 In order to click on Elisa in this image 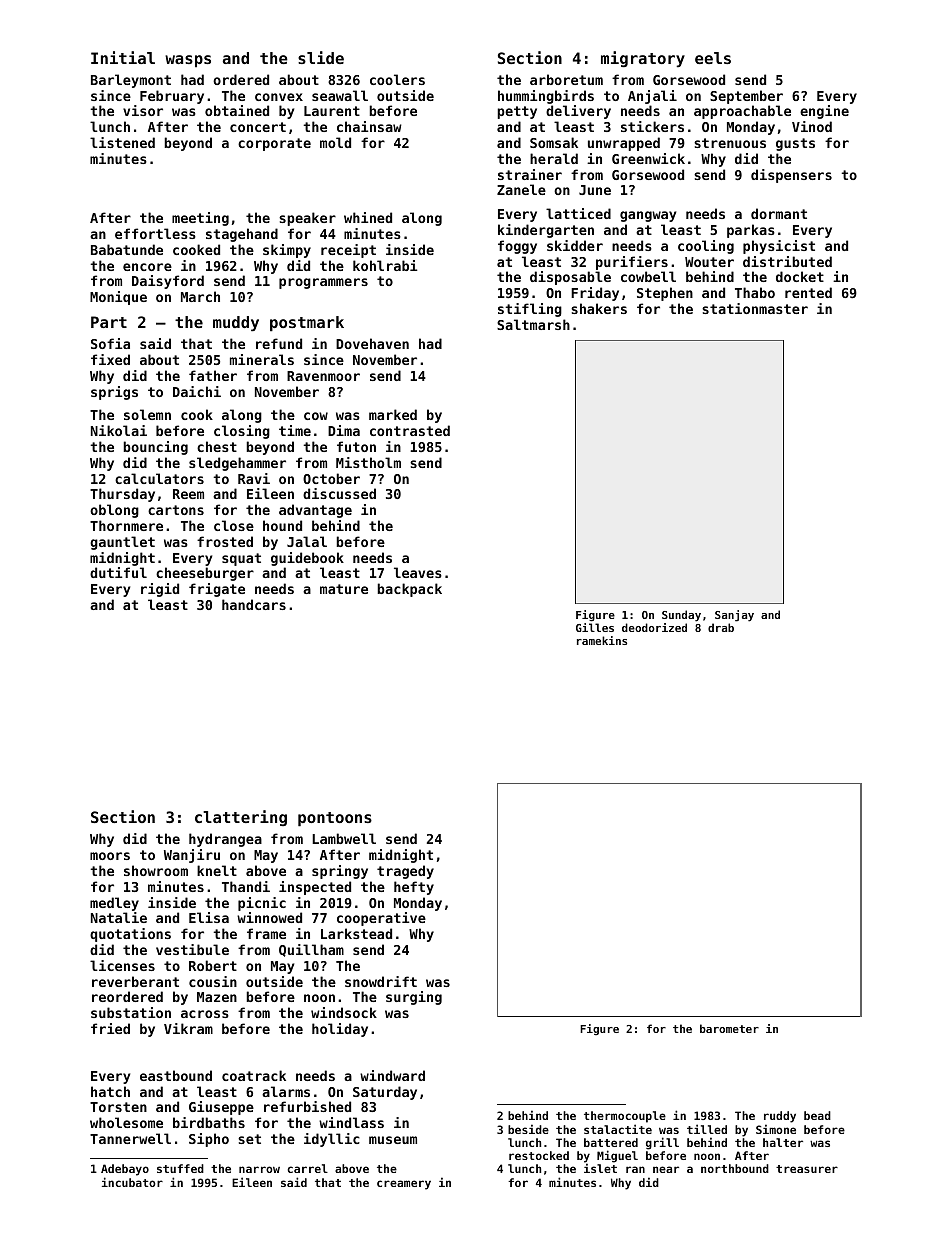, I will do `click(209, 917)`.
